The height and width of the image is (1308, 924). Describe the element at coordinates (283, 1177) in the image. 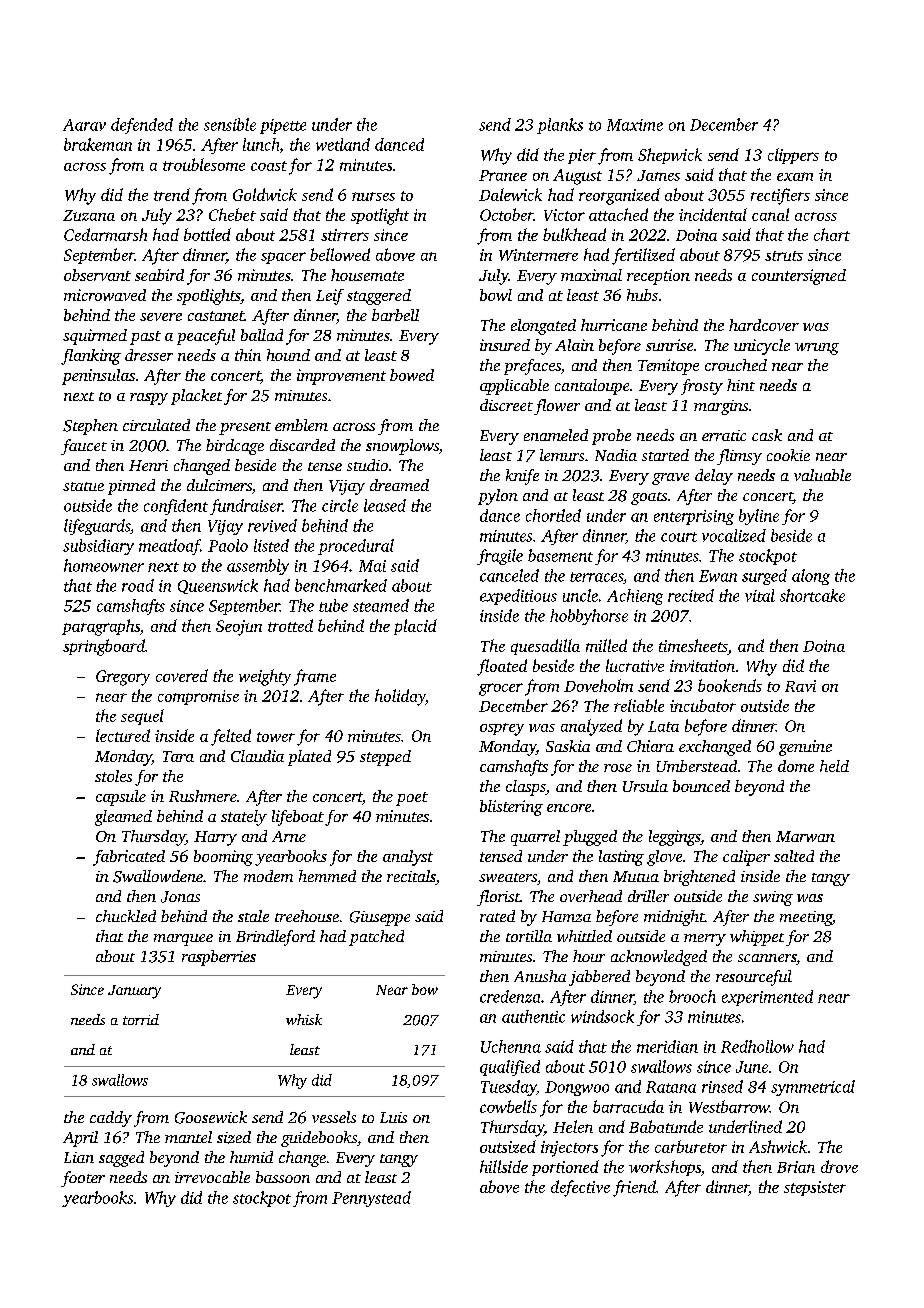

I see `bassoon` at that location.
